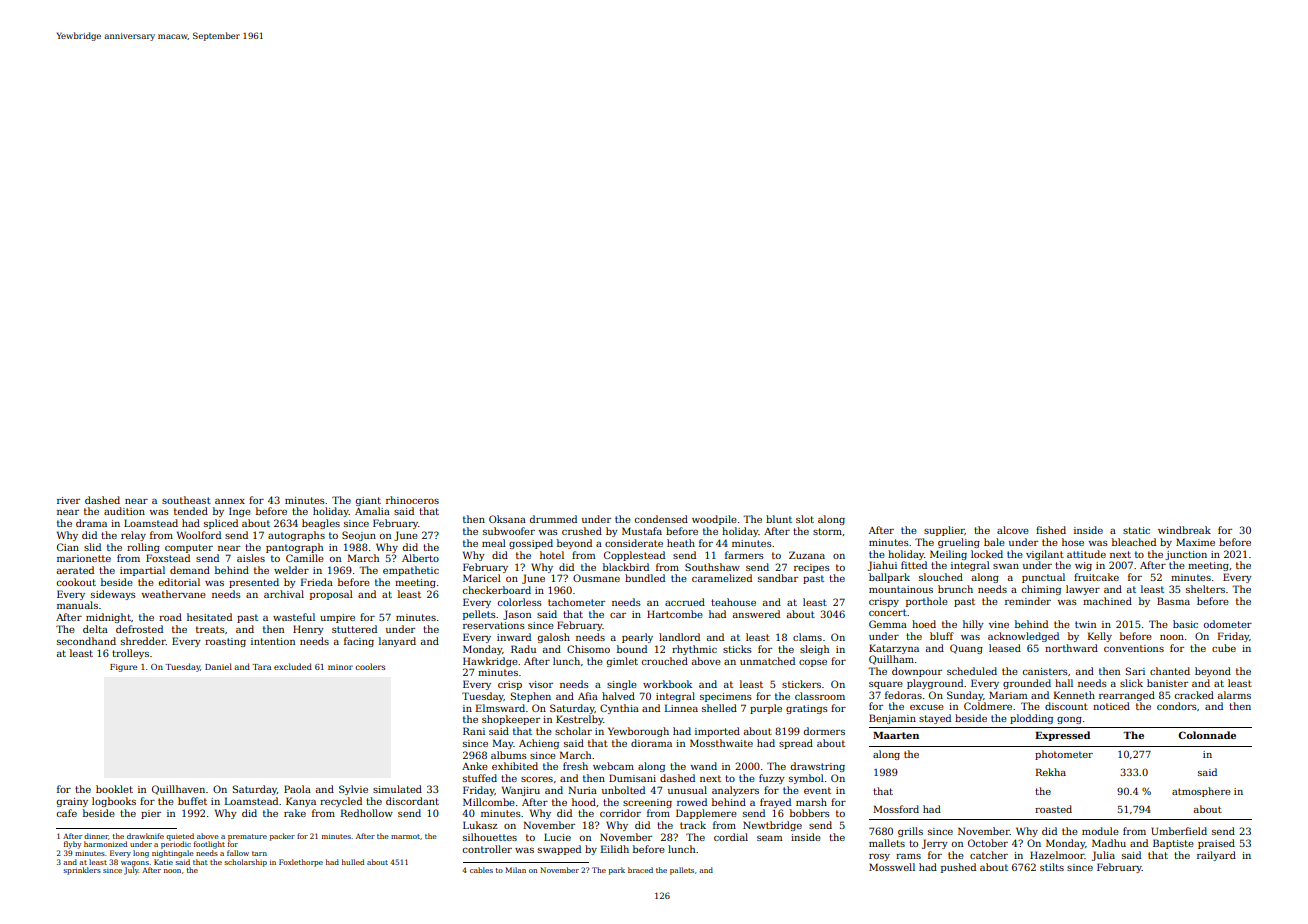 The image size is (1308, 924). What do you see at coordinates (1205, 589) in the image?
I see `shelters` at bounding box center [1205, 589].
